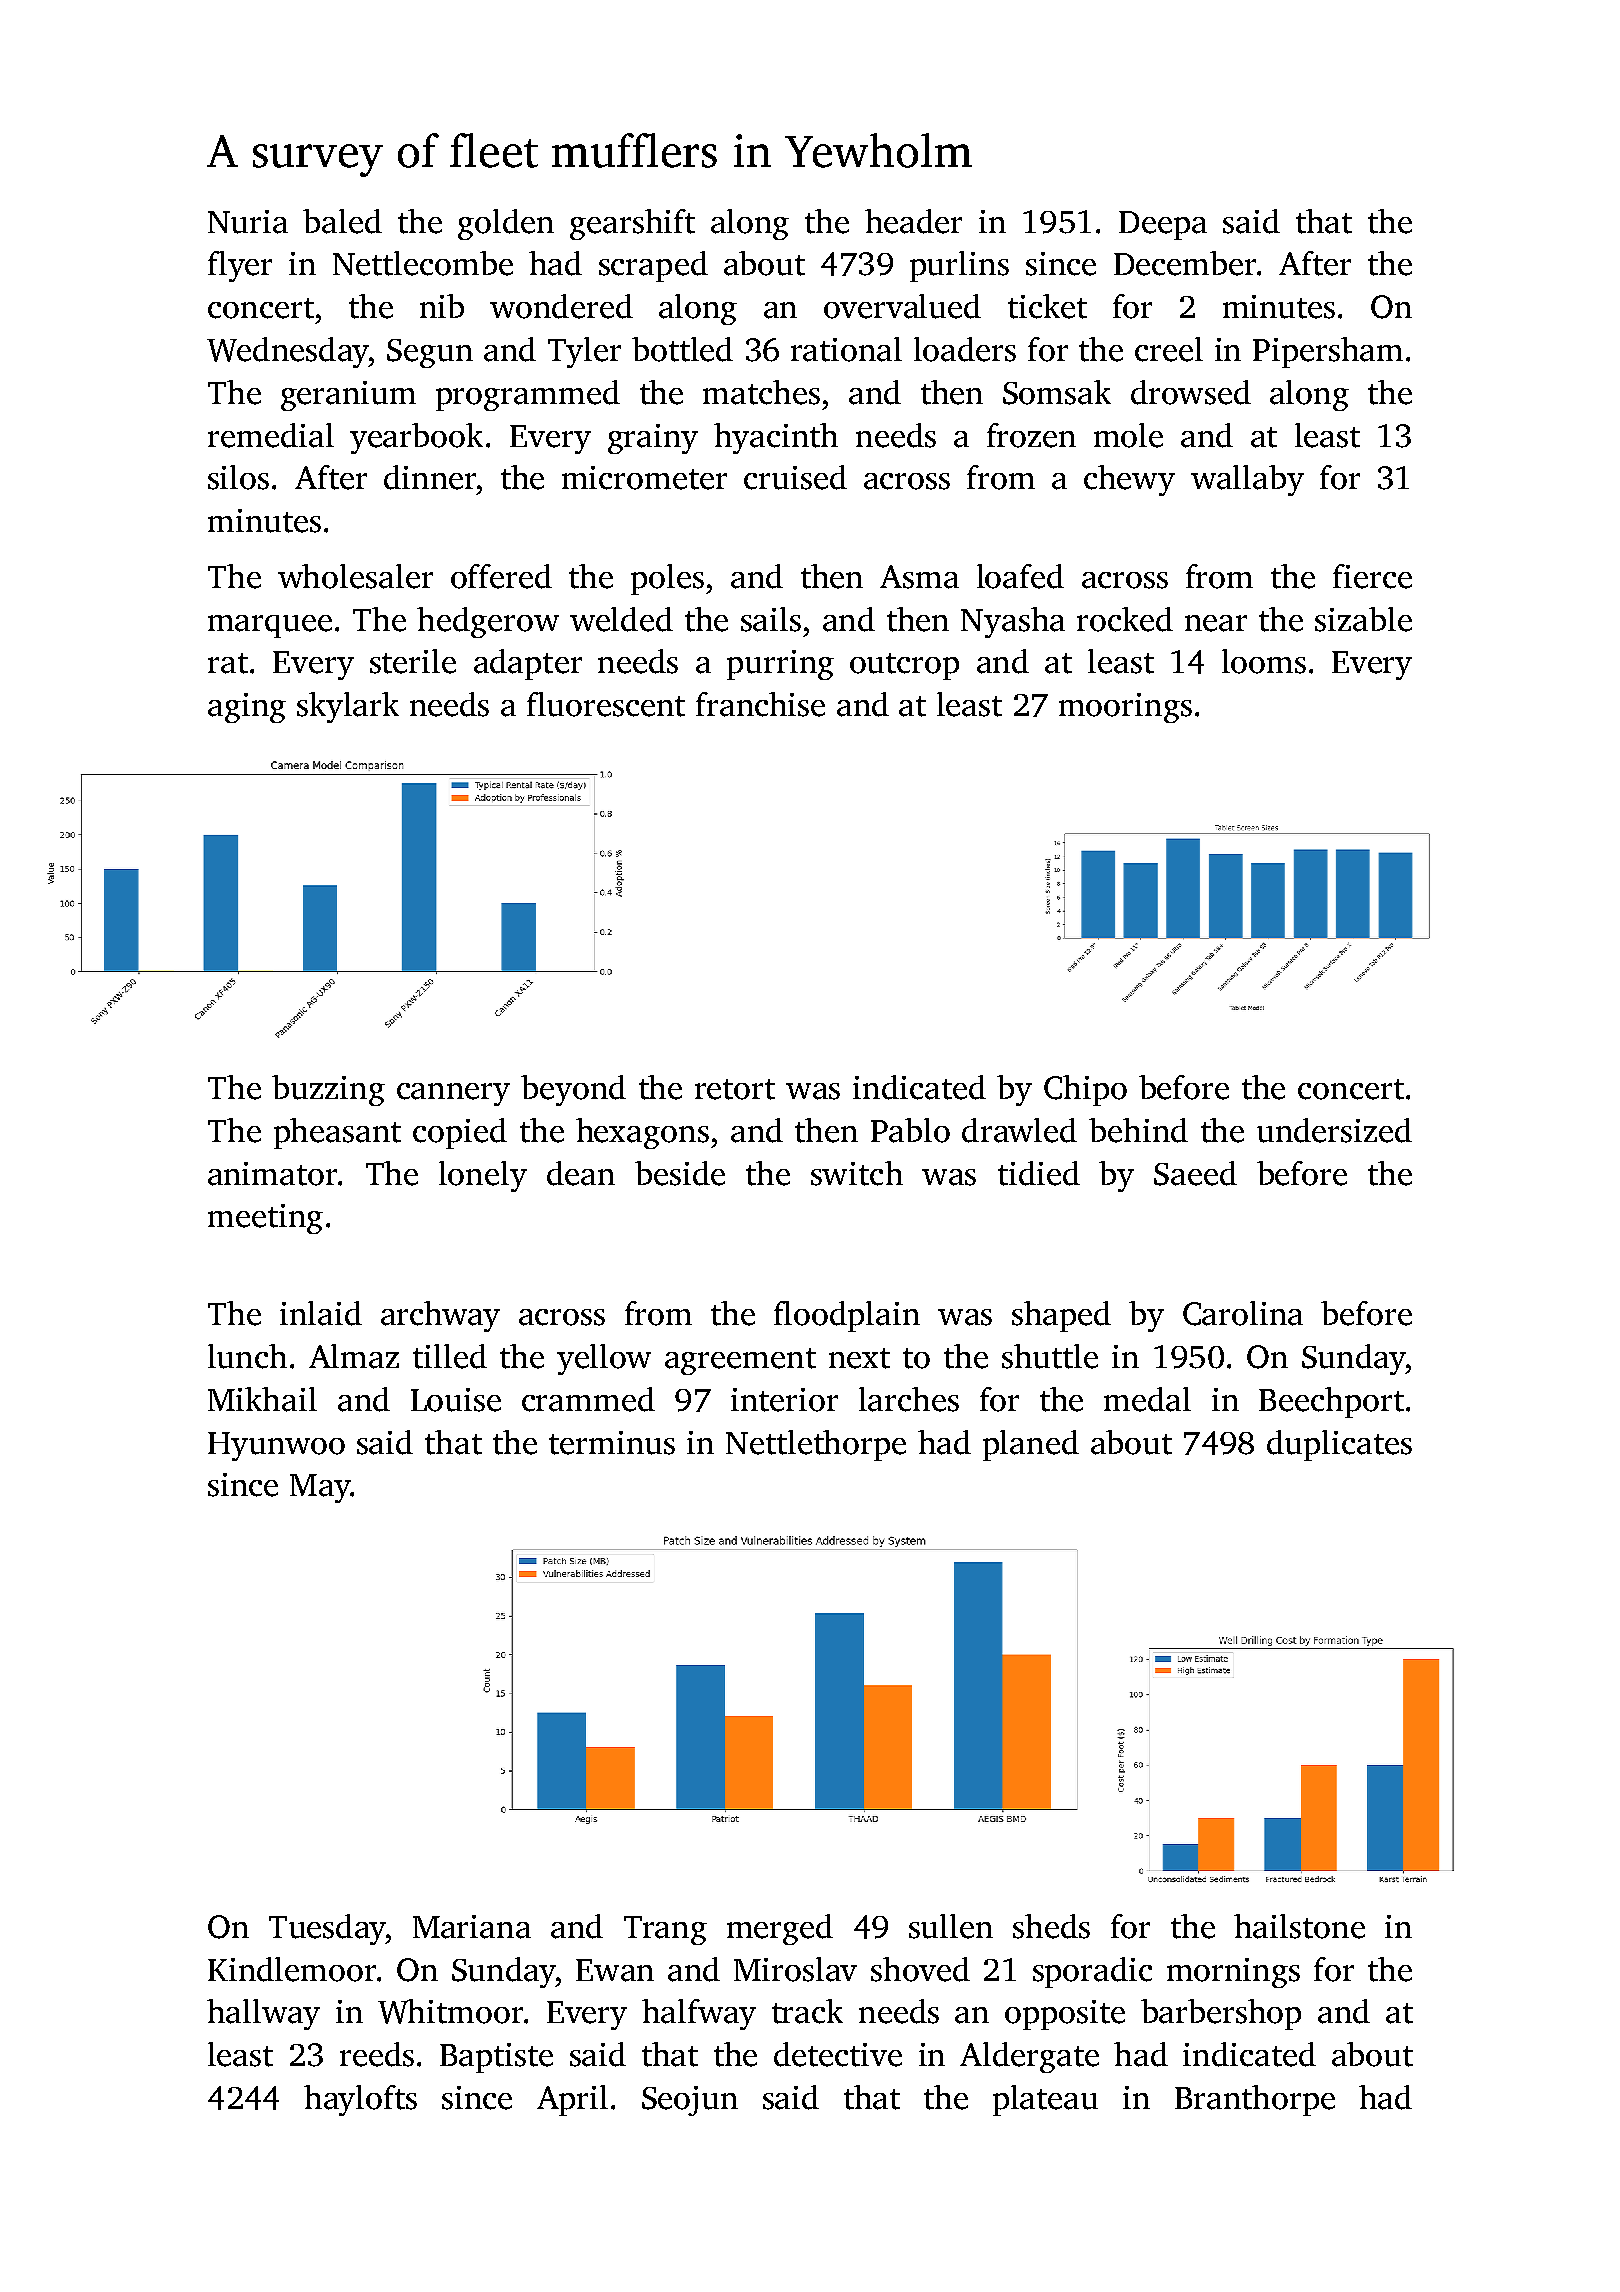 The height and width of the document is (2292, 1620). Describe the element at coordinates (1339, 1445) in the document. I see `duplicates` at that location.
